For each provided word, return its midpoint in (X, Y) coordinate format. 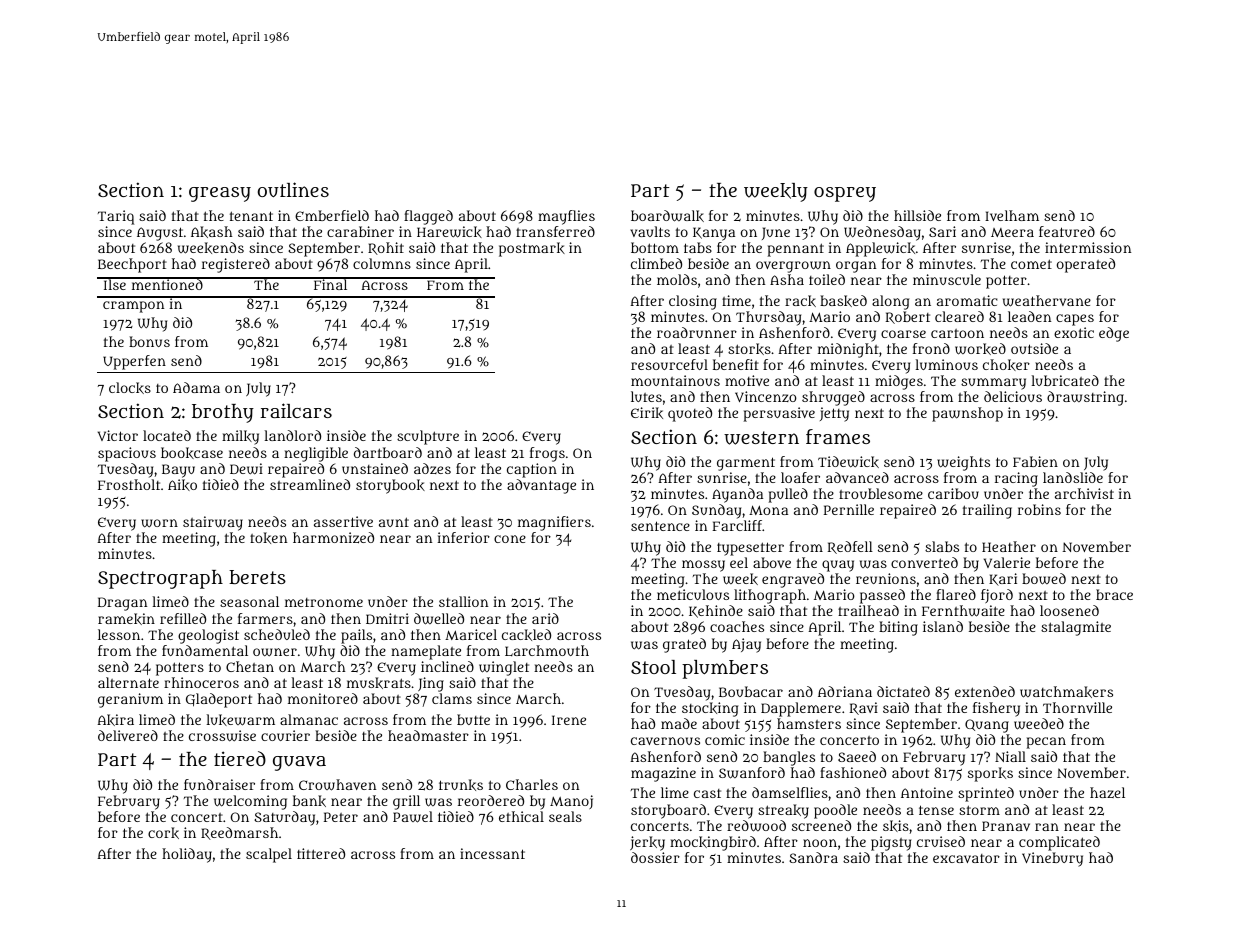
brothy (223, 413)
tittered (321, 853)
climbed (656, 263)
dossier (655, 857)
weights (963, 463)
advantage (541, 486)
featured (1067, 231)
